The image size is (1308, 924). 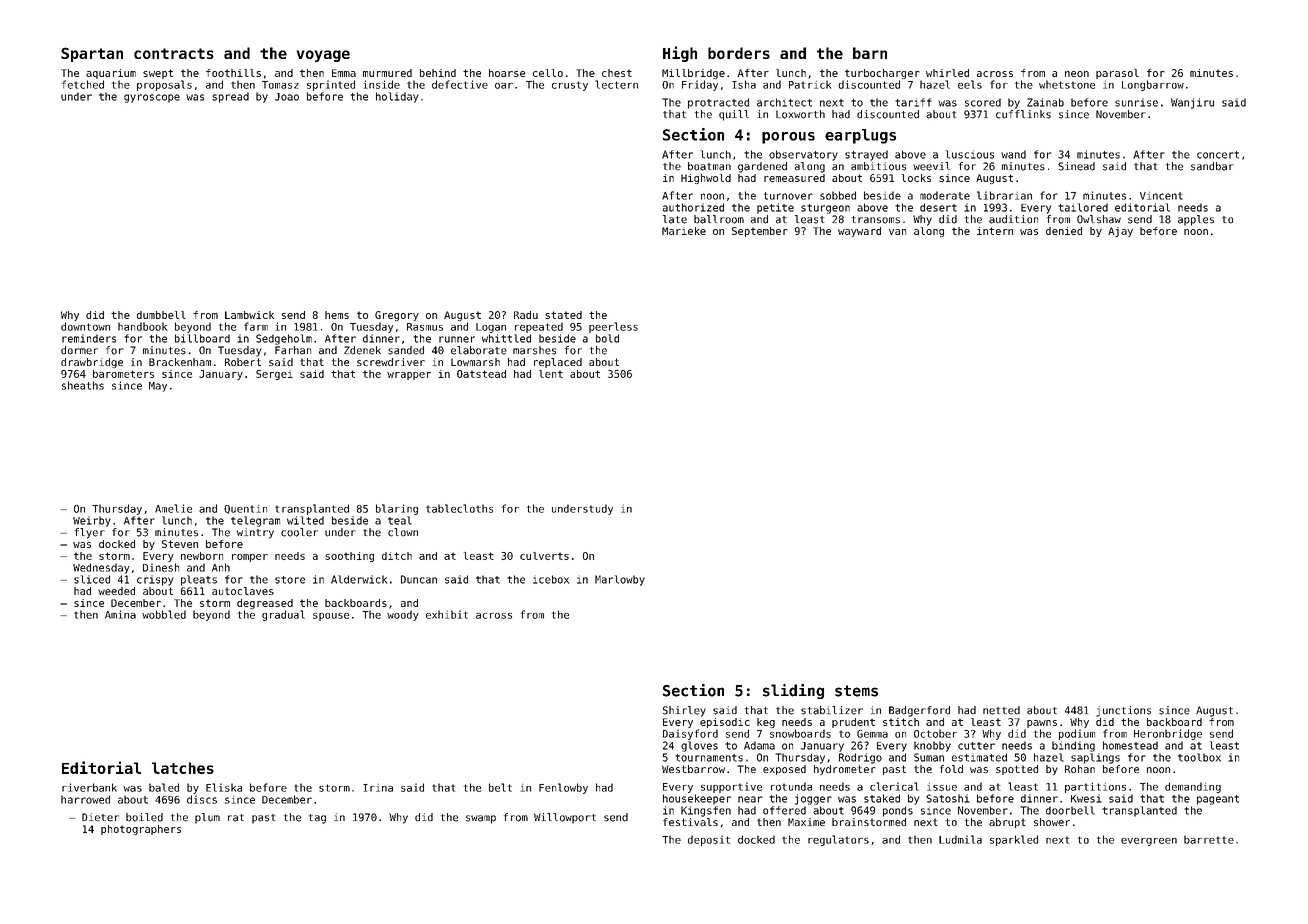 I want to click on spouse, so click(x=331, y=617).
